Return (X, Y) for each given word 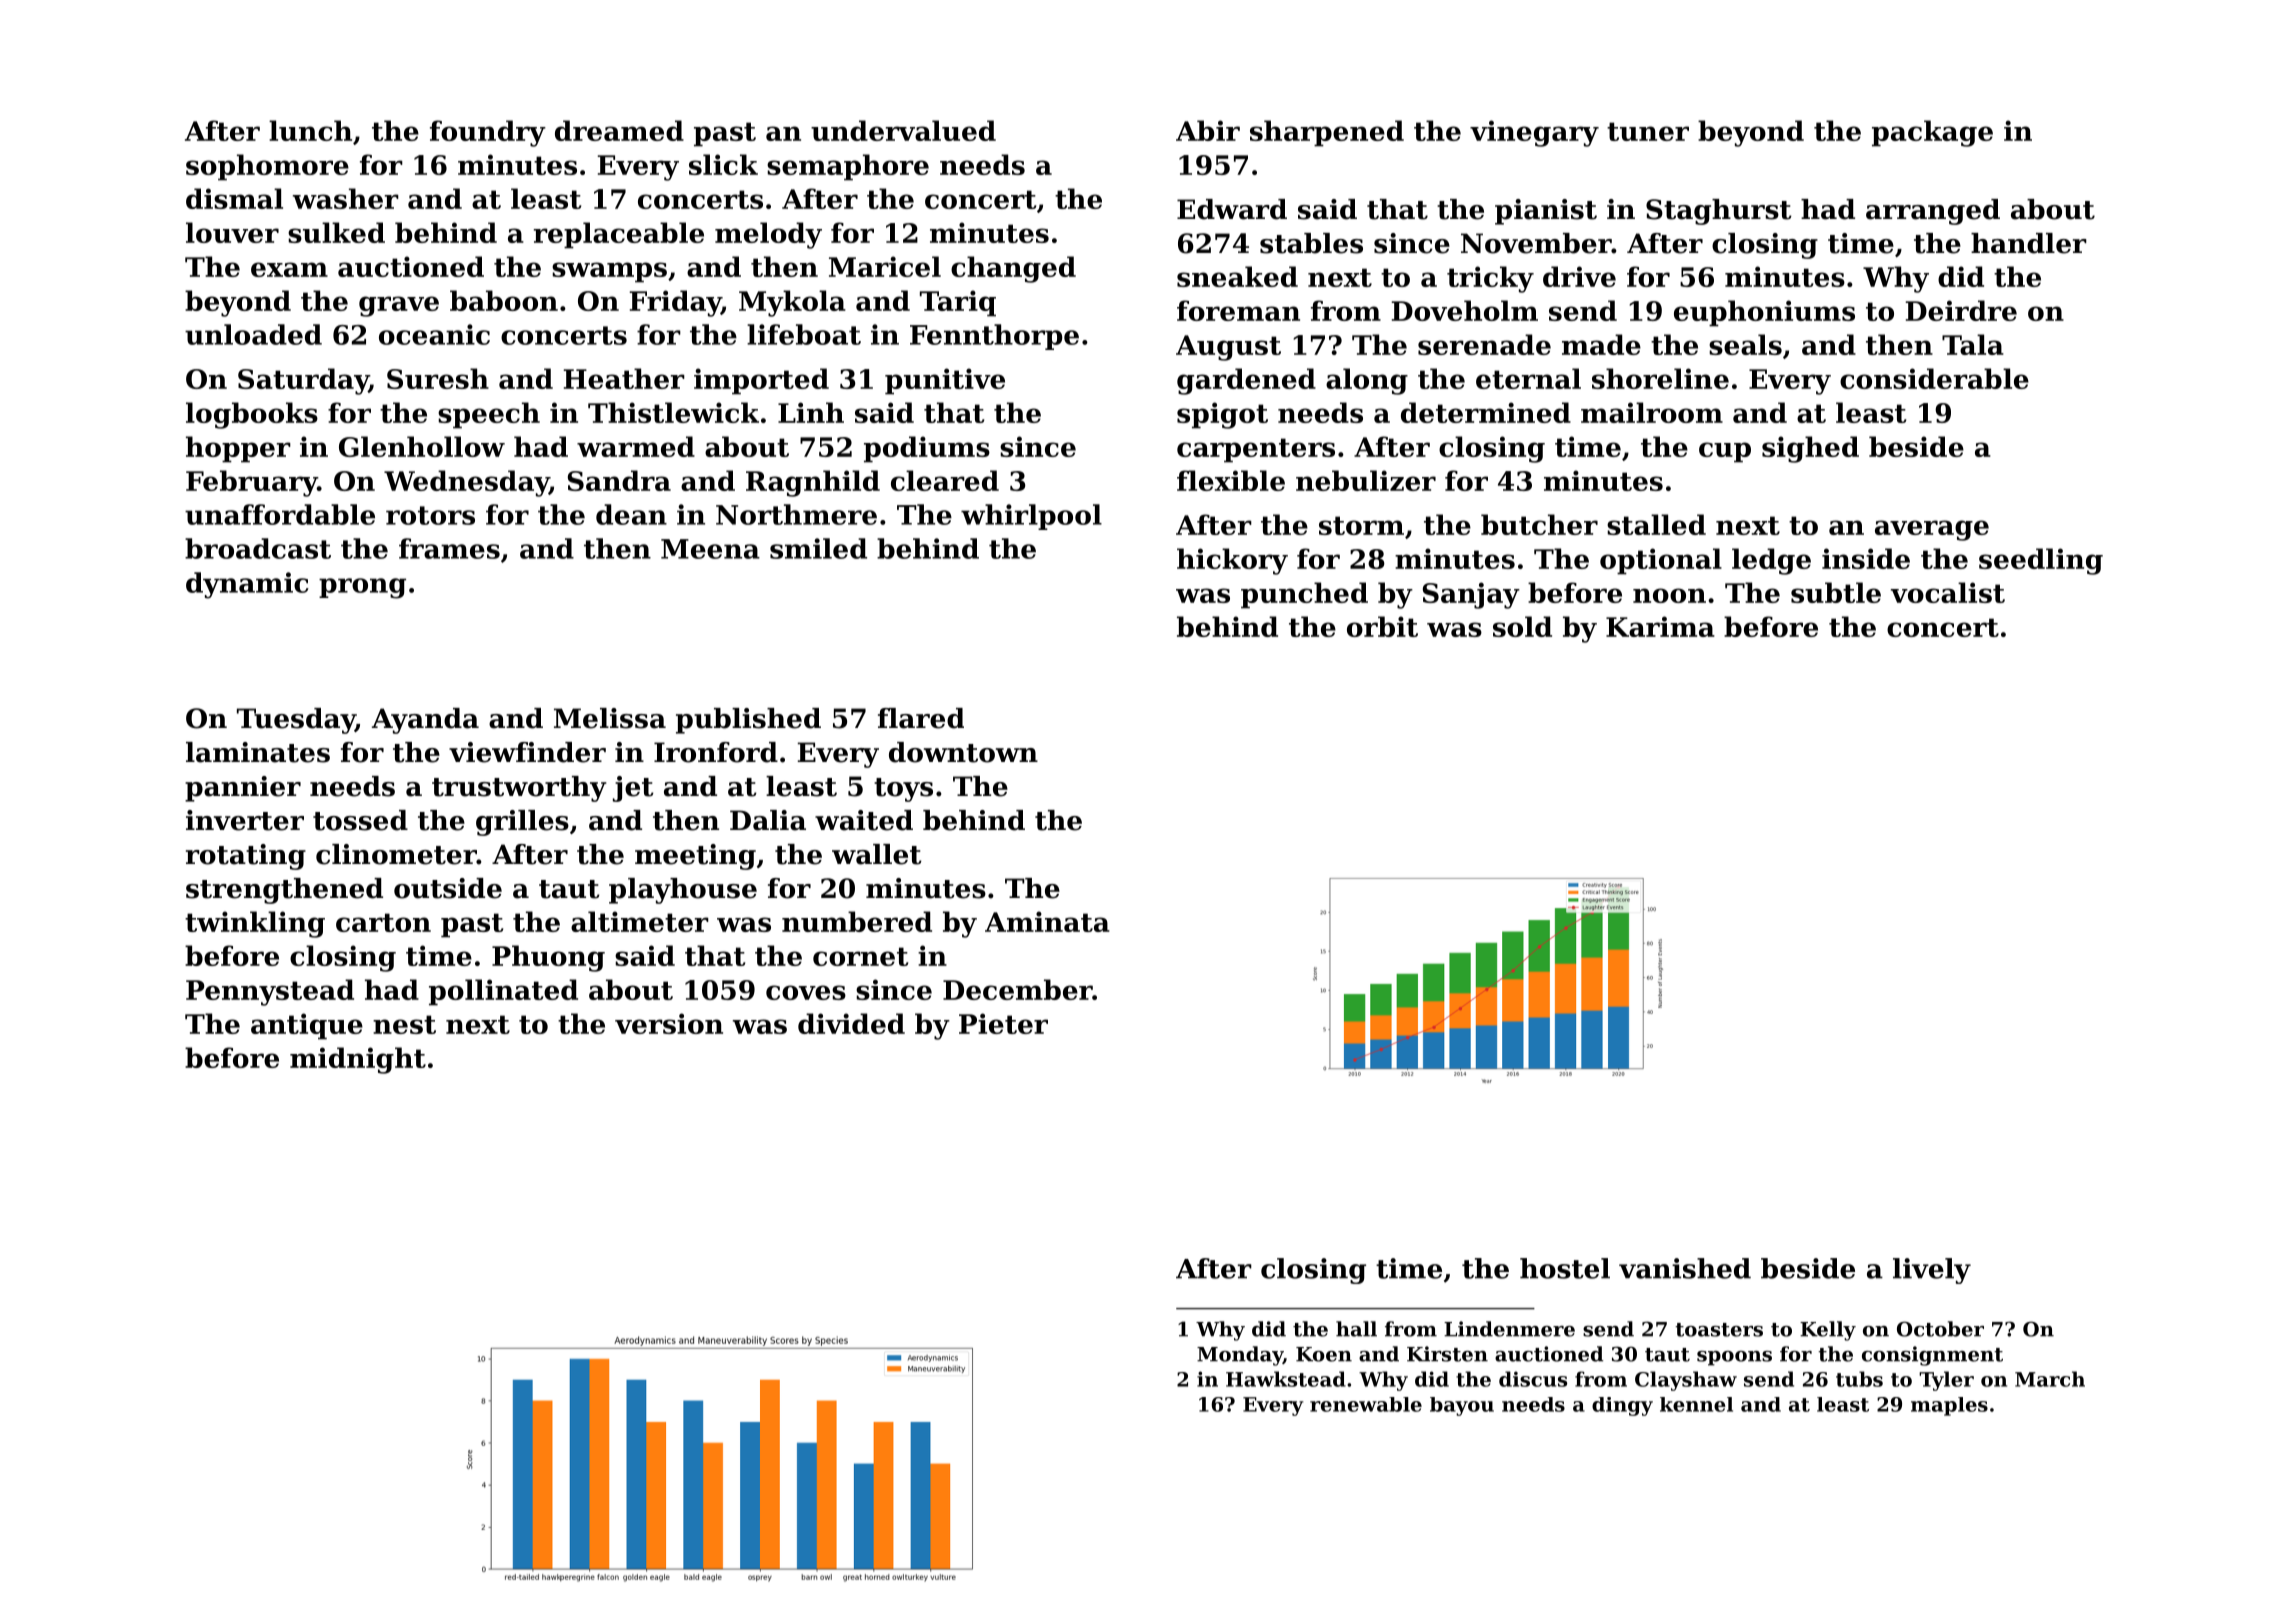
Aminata (1047, 921)
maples (1949, 1406)
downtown (963, 752)
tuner (1648, 131)
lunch (310, 130)
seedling (2041, 561)
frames (449, 548)
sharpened (1327, 133)
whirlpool (1031, 517)
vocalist (1948, 592)
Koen (1324, 1354)
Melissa (610, 718)
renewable (1366, 1404)
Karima (1660, 626)
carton (383, 922)
